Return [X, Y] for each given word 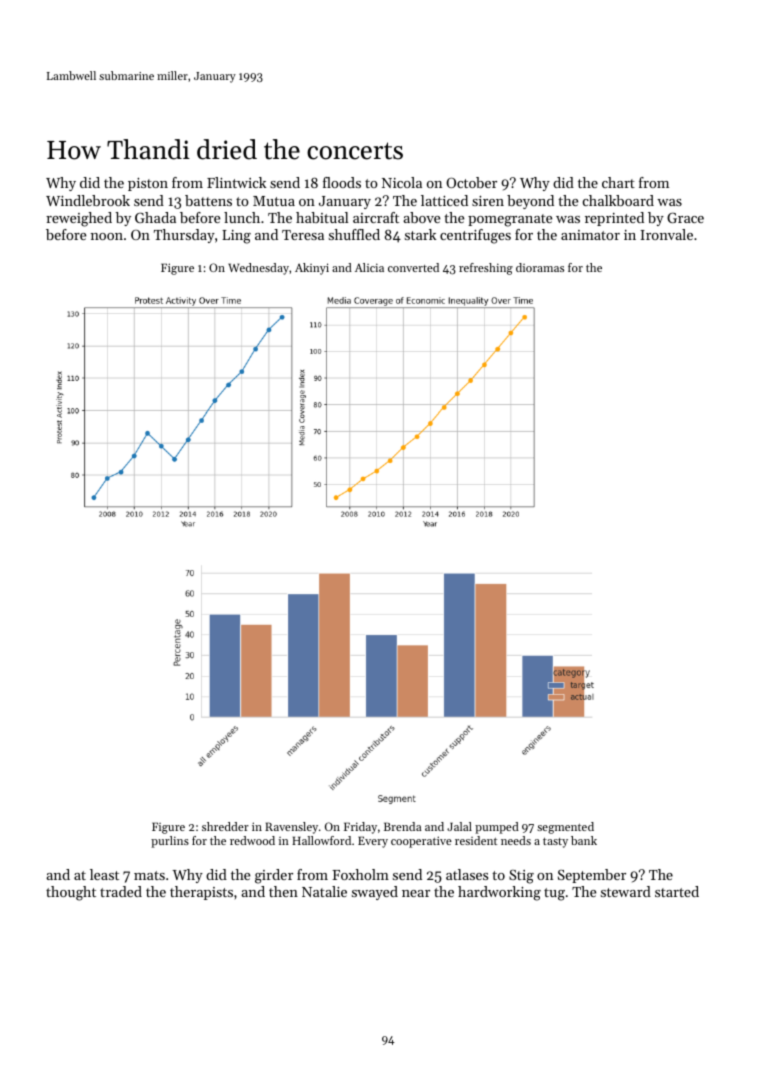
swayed [375, 893]
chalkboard [618, 200]
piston [148, 184]
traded [121, 891]
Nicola [402, 182]
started [677, 891]
